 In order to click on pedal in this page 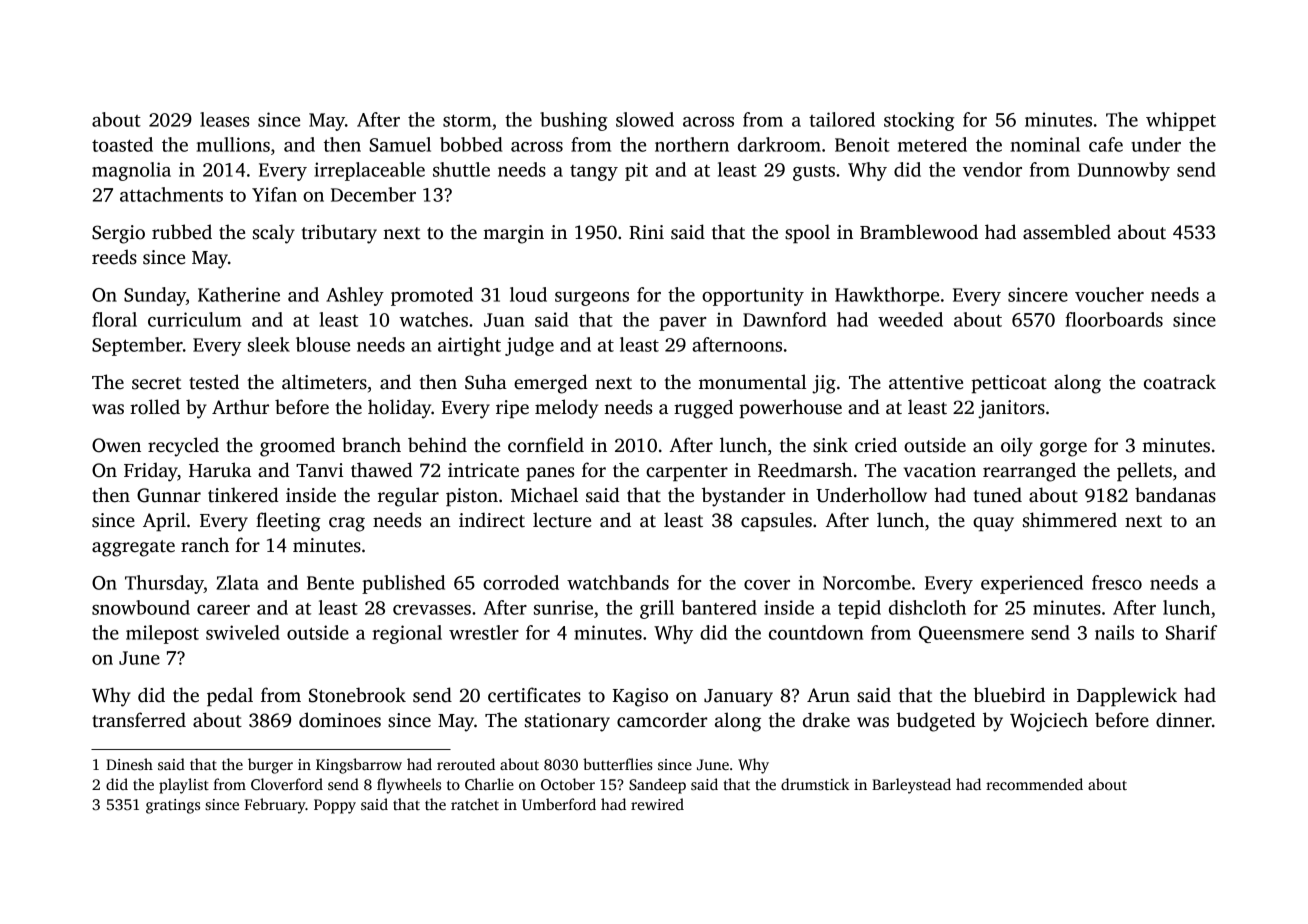, I will do `click(230, 697)`.
